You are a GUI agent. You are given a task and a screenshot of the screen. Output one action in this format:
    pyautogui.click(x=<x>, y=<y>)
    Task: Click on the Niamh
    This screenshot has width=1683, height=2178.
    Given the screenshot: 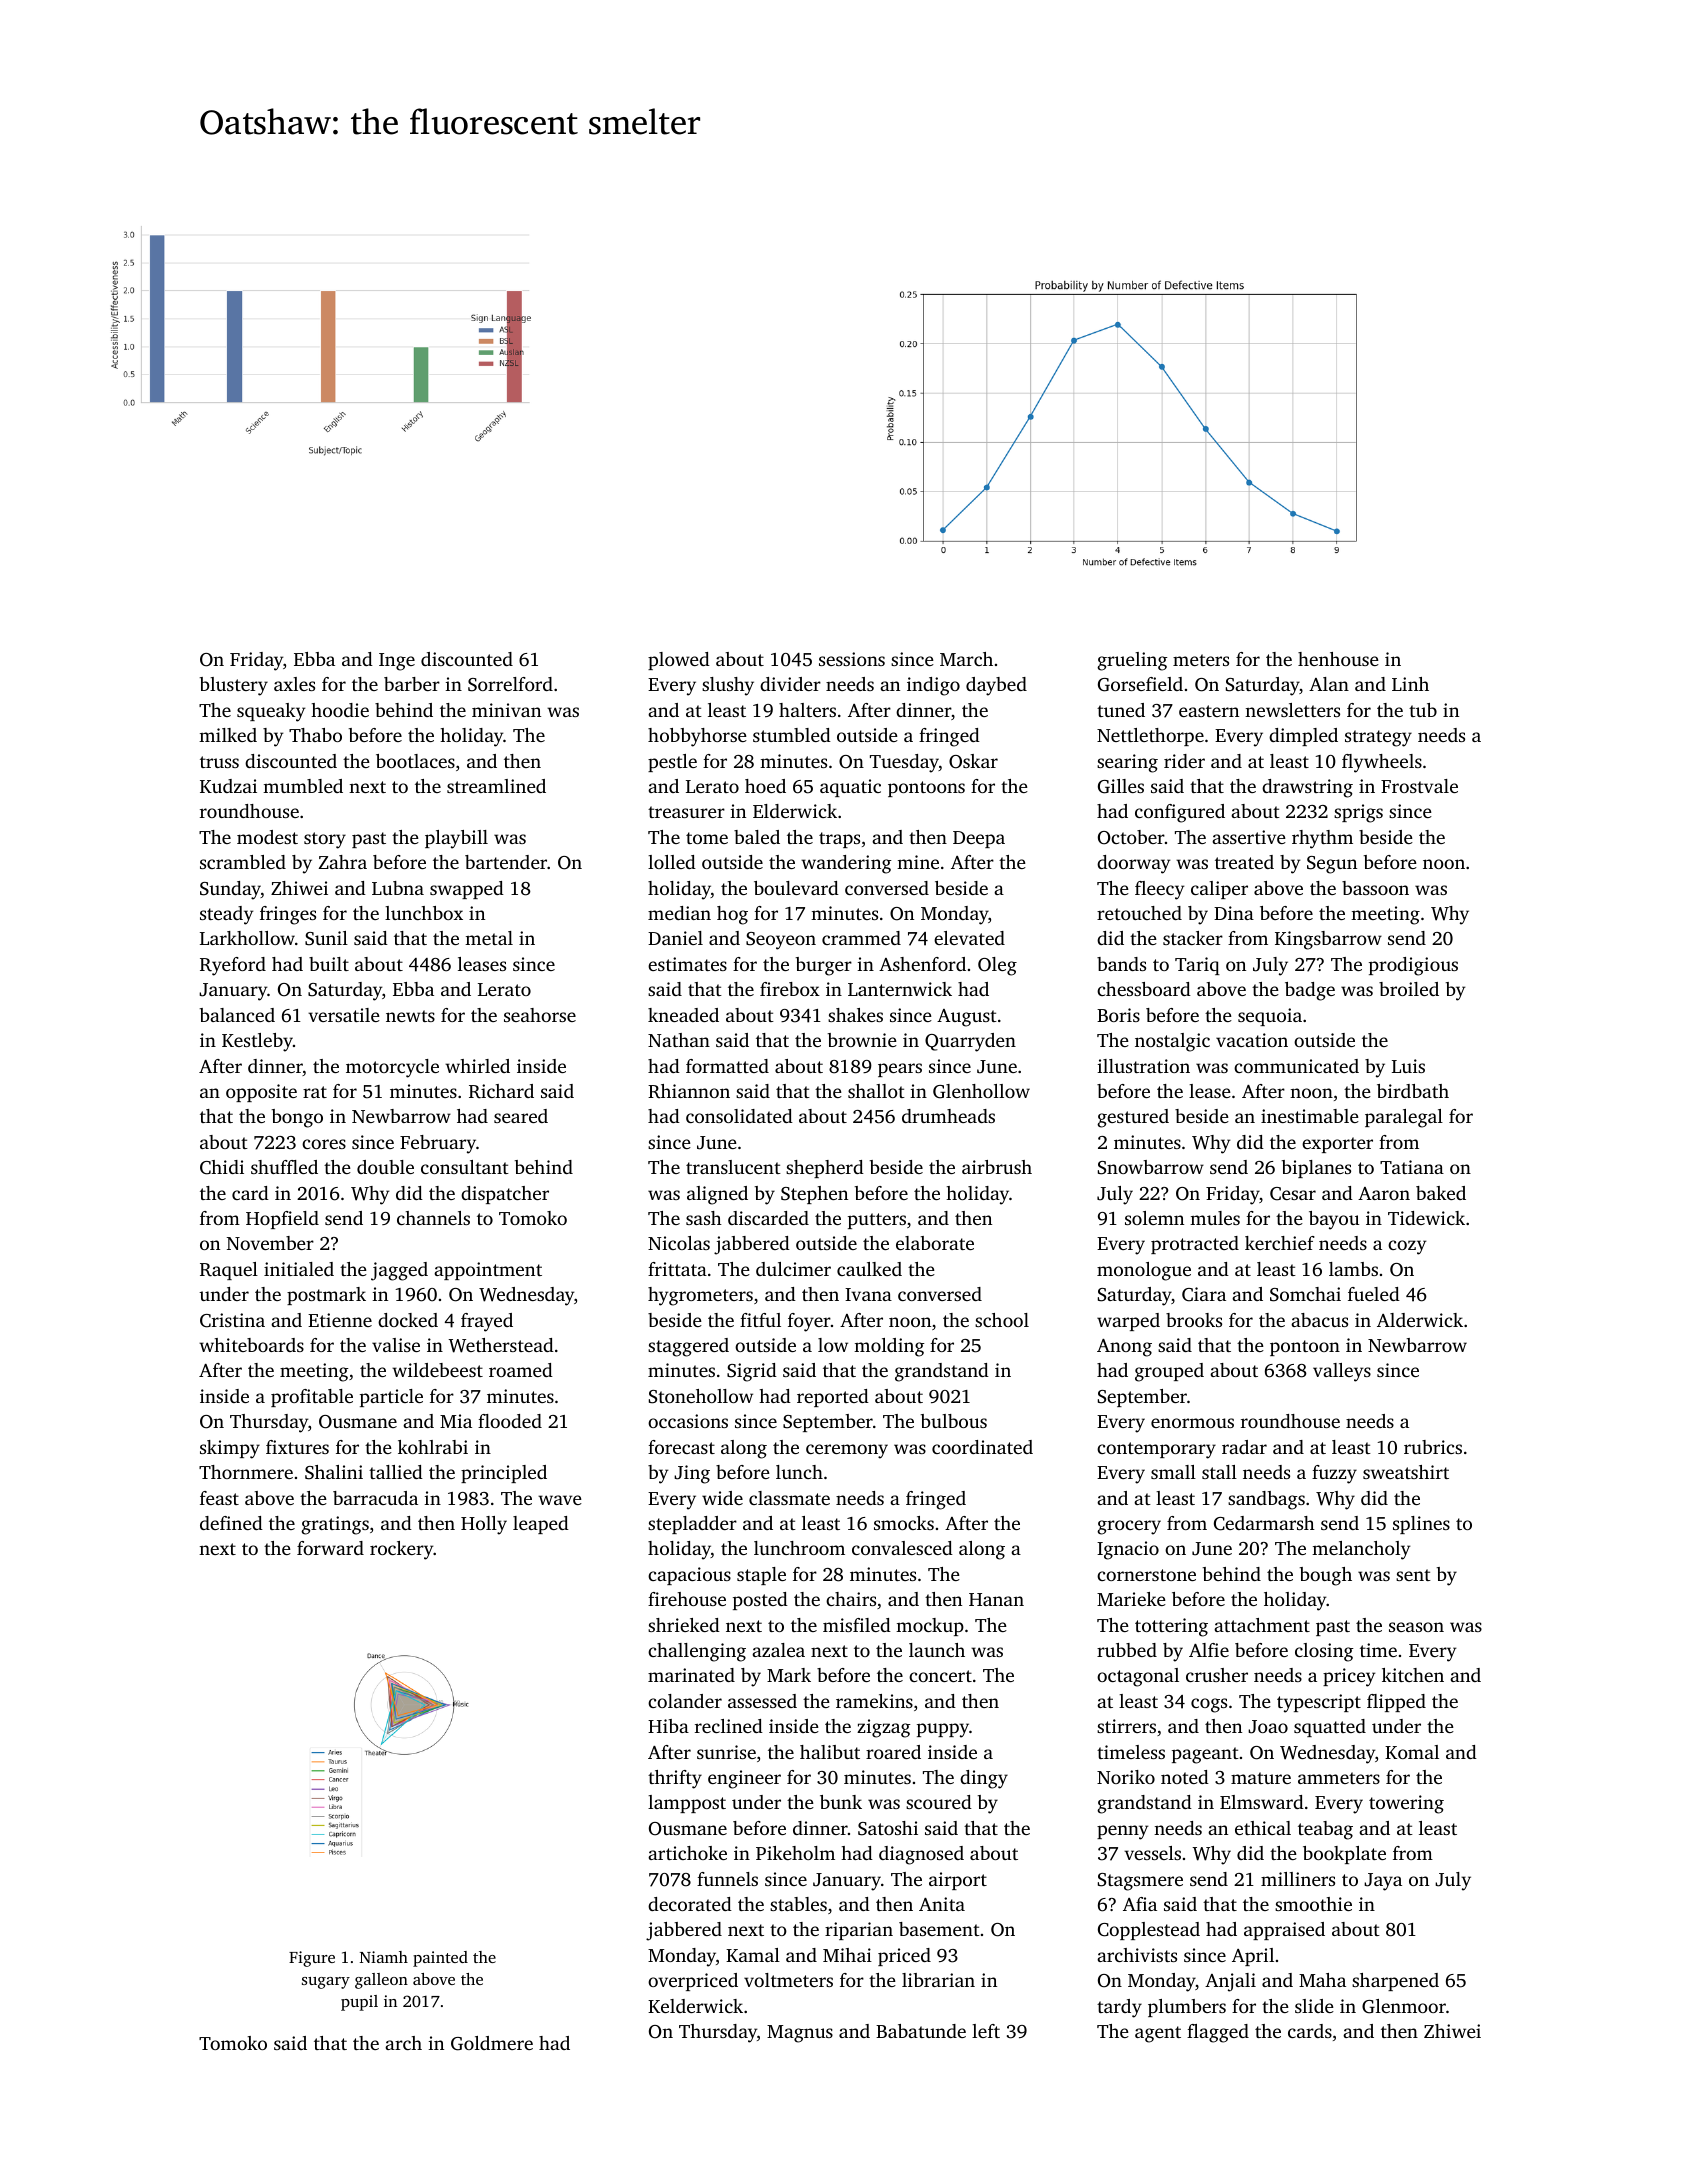 What is the action you would take?
    pyautogui.click(x=384, y=1957)
